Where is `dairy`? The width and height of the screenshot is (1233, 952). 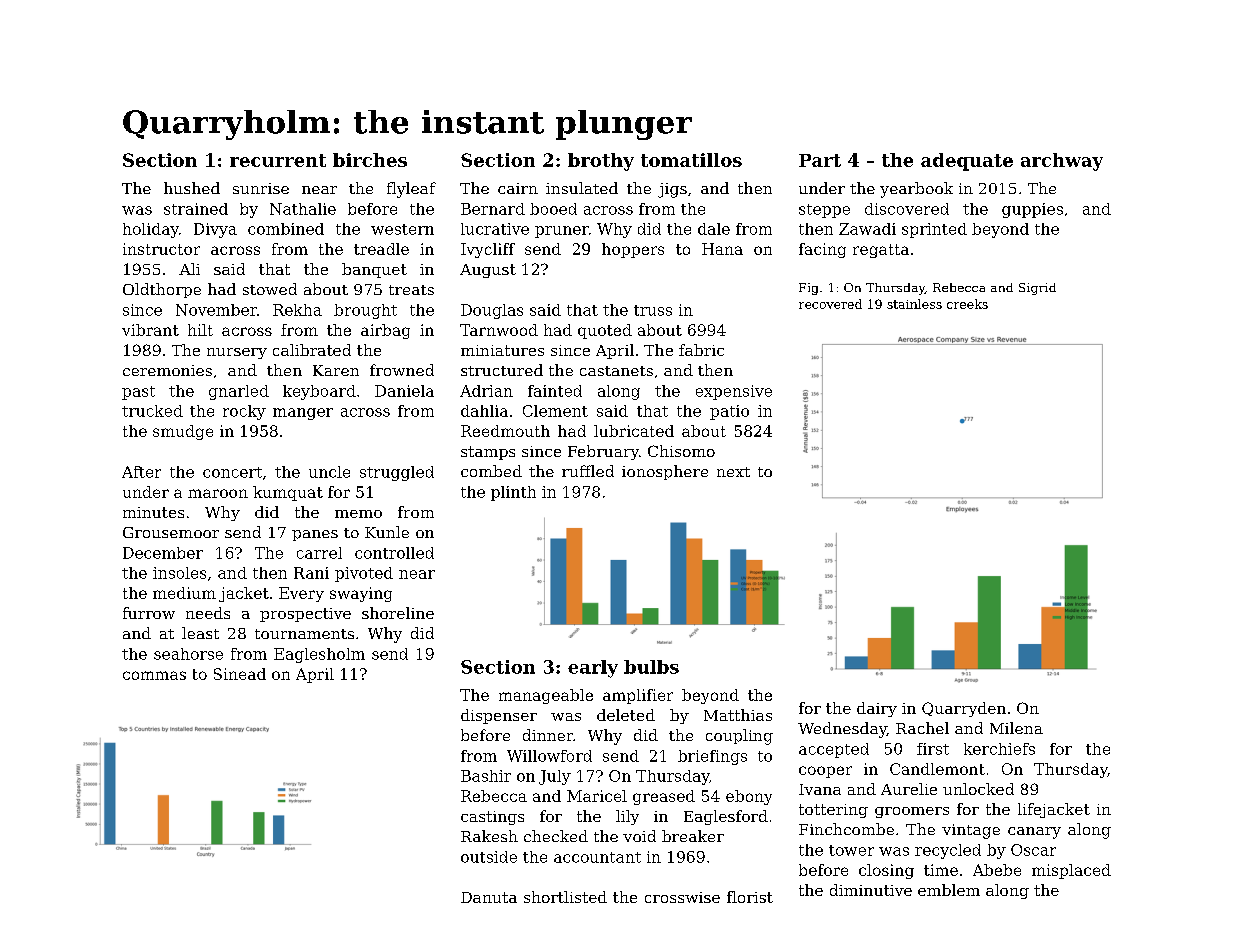
dairy is located at coordinates (877, 709).
